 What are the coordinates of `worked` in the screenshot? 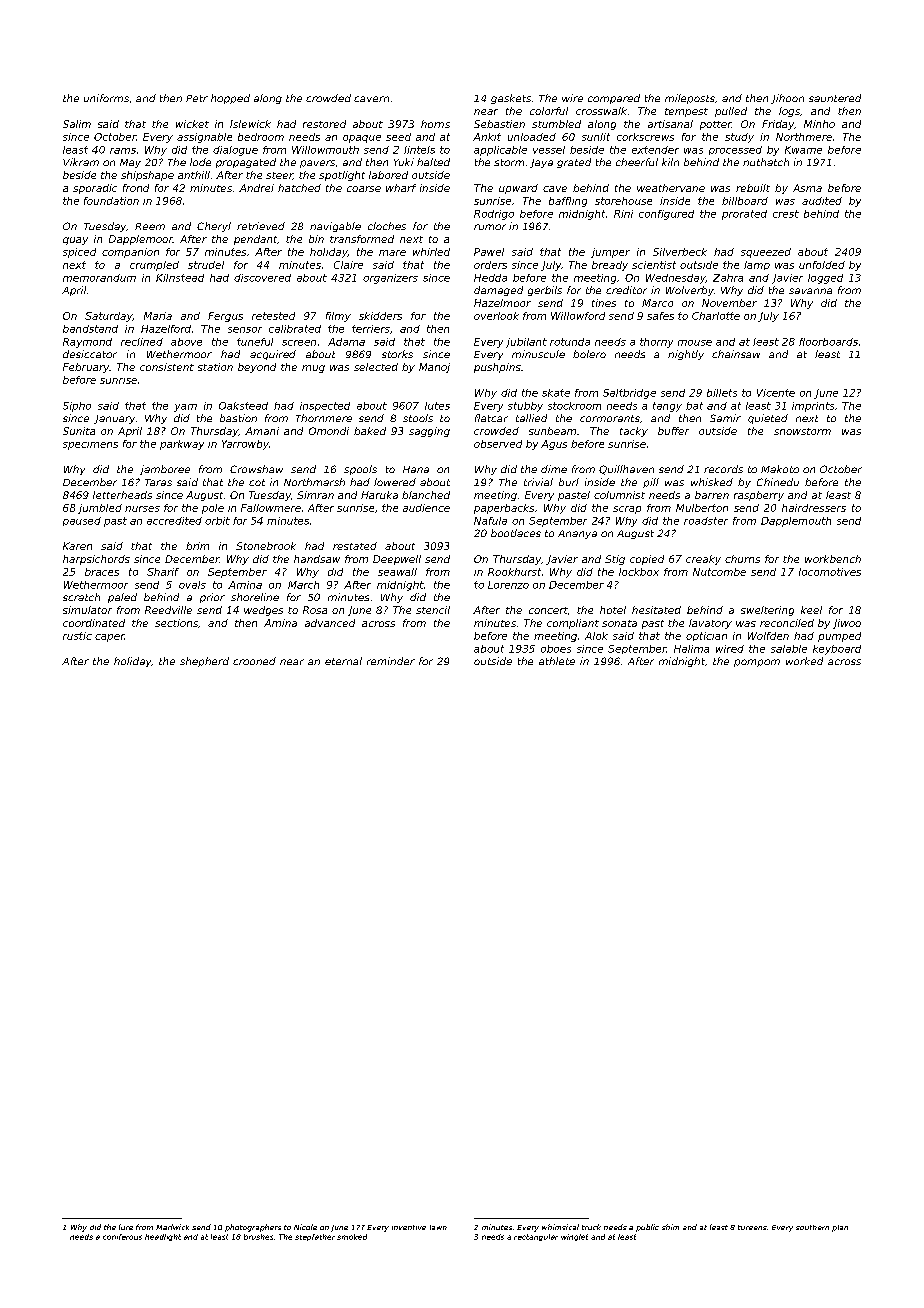 It's located at (804, 661).
